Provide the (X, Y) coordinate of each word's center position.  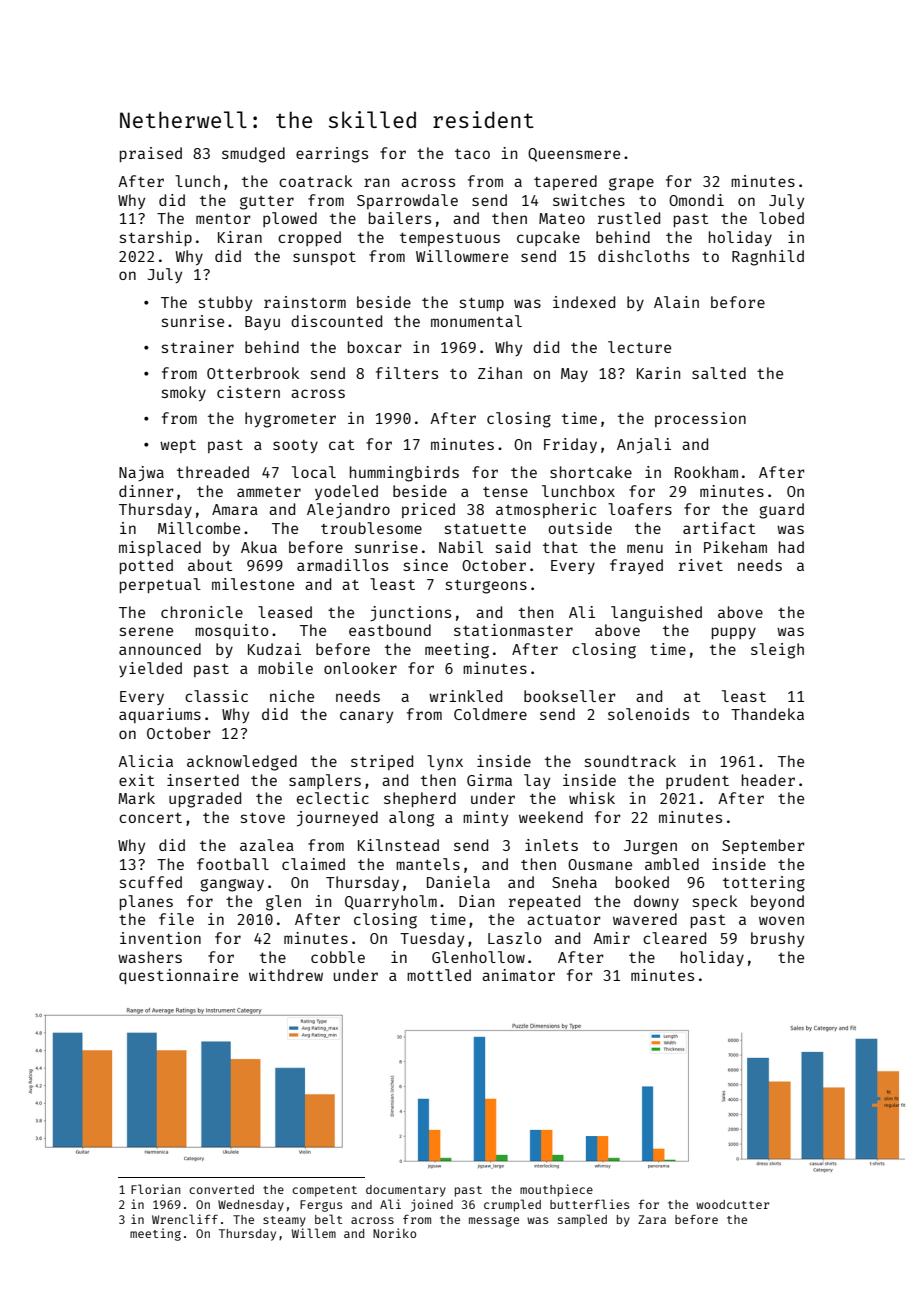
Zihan (500, 373)
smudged (253, 155)
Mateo (562, 218)
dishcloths (643, 256)
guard (781, 511)
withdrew (286, 975)
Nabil (461, 547)
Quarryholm (391, 902)
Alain (676, 302)
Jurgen (650, 847)
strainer (198, 347)
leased (285, 612)
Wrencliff (185, 1219)
